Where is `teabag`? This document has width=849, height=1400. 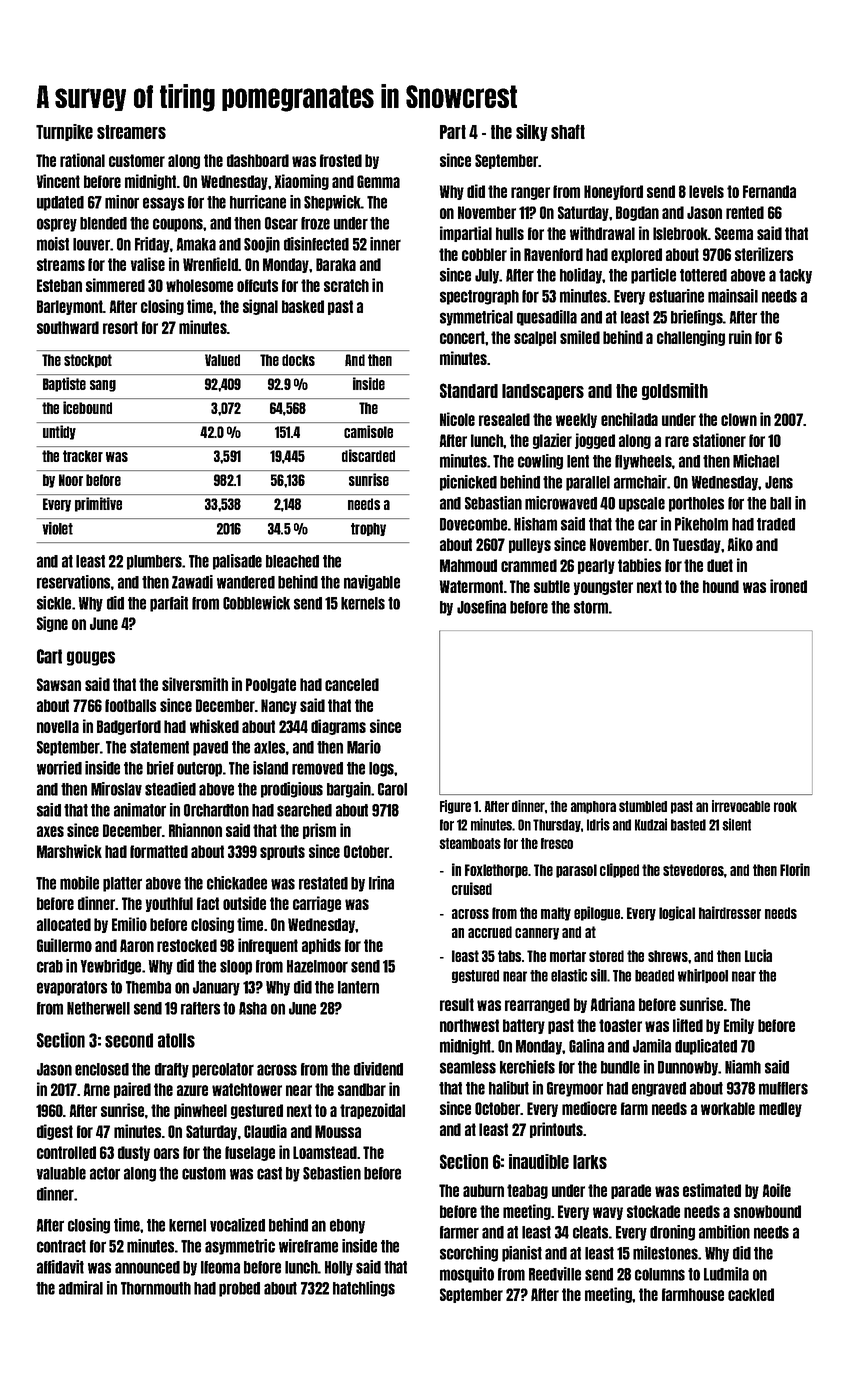
teabag is located at coordinates (527, 1191).
